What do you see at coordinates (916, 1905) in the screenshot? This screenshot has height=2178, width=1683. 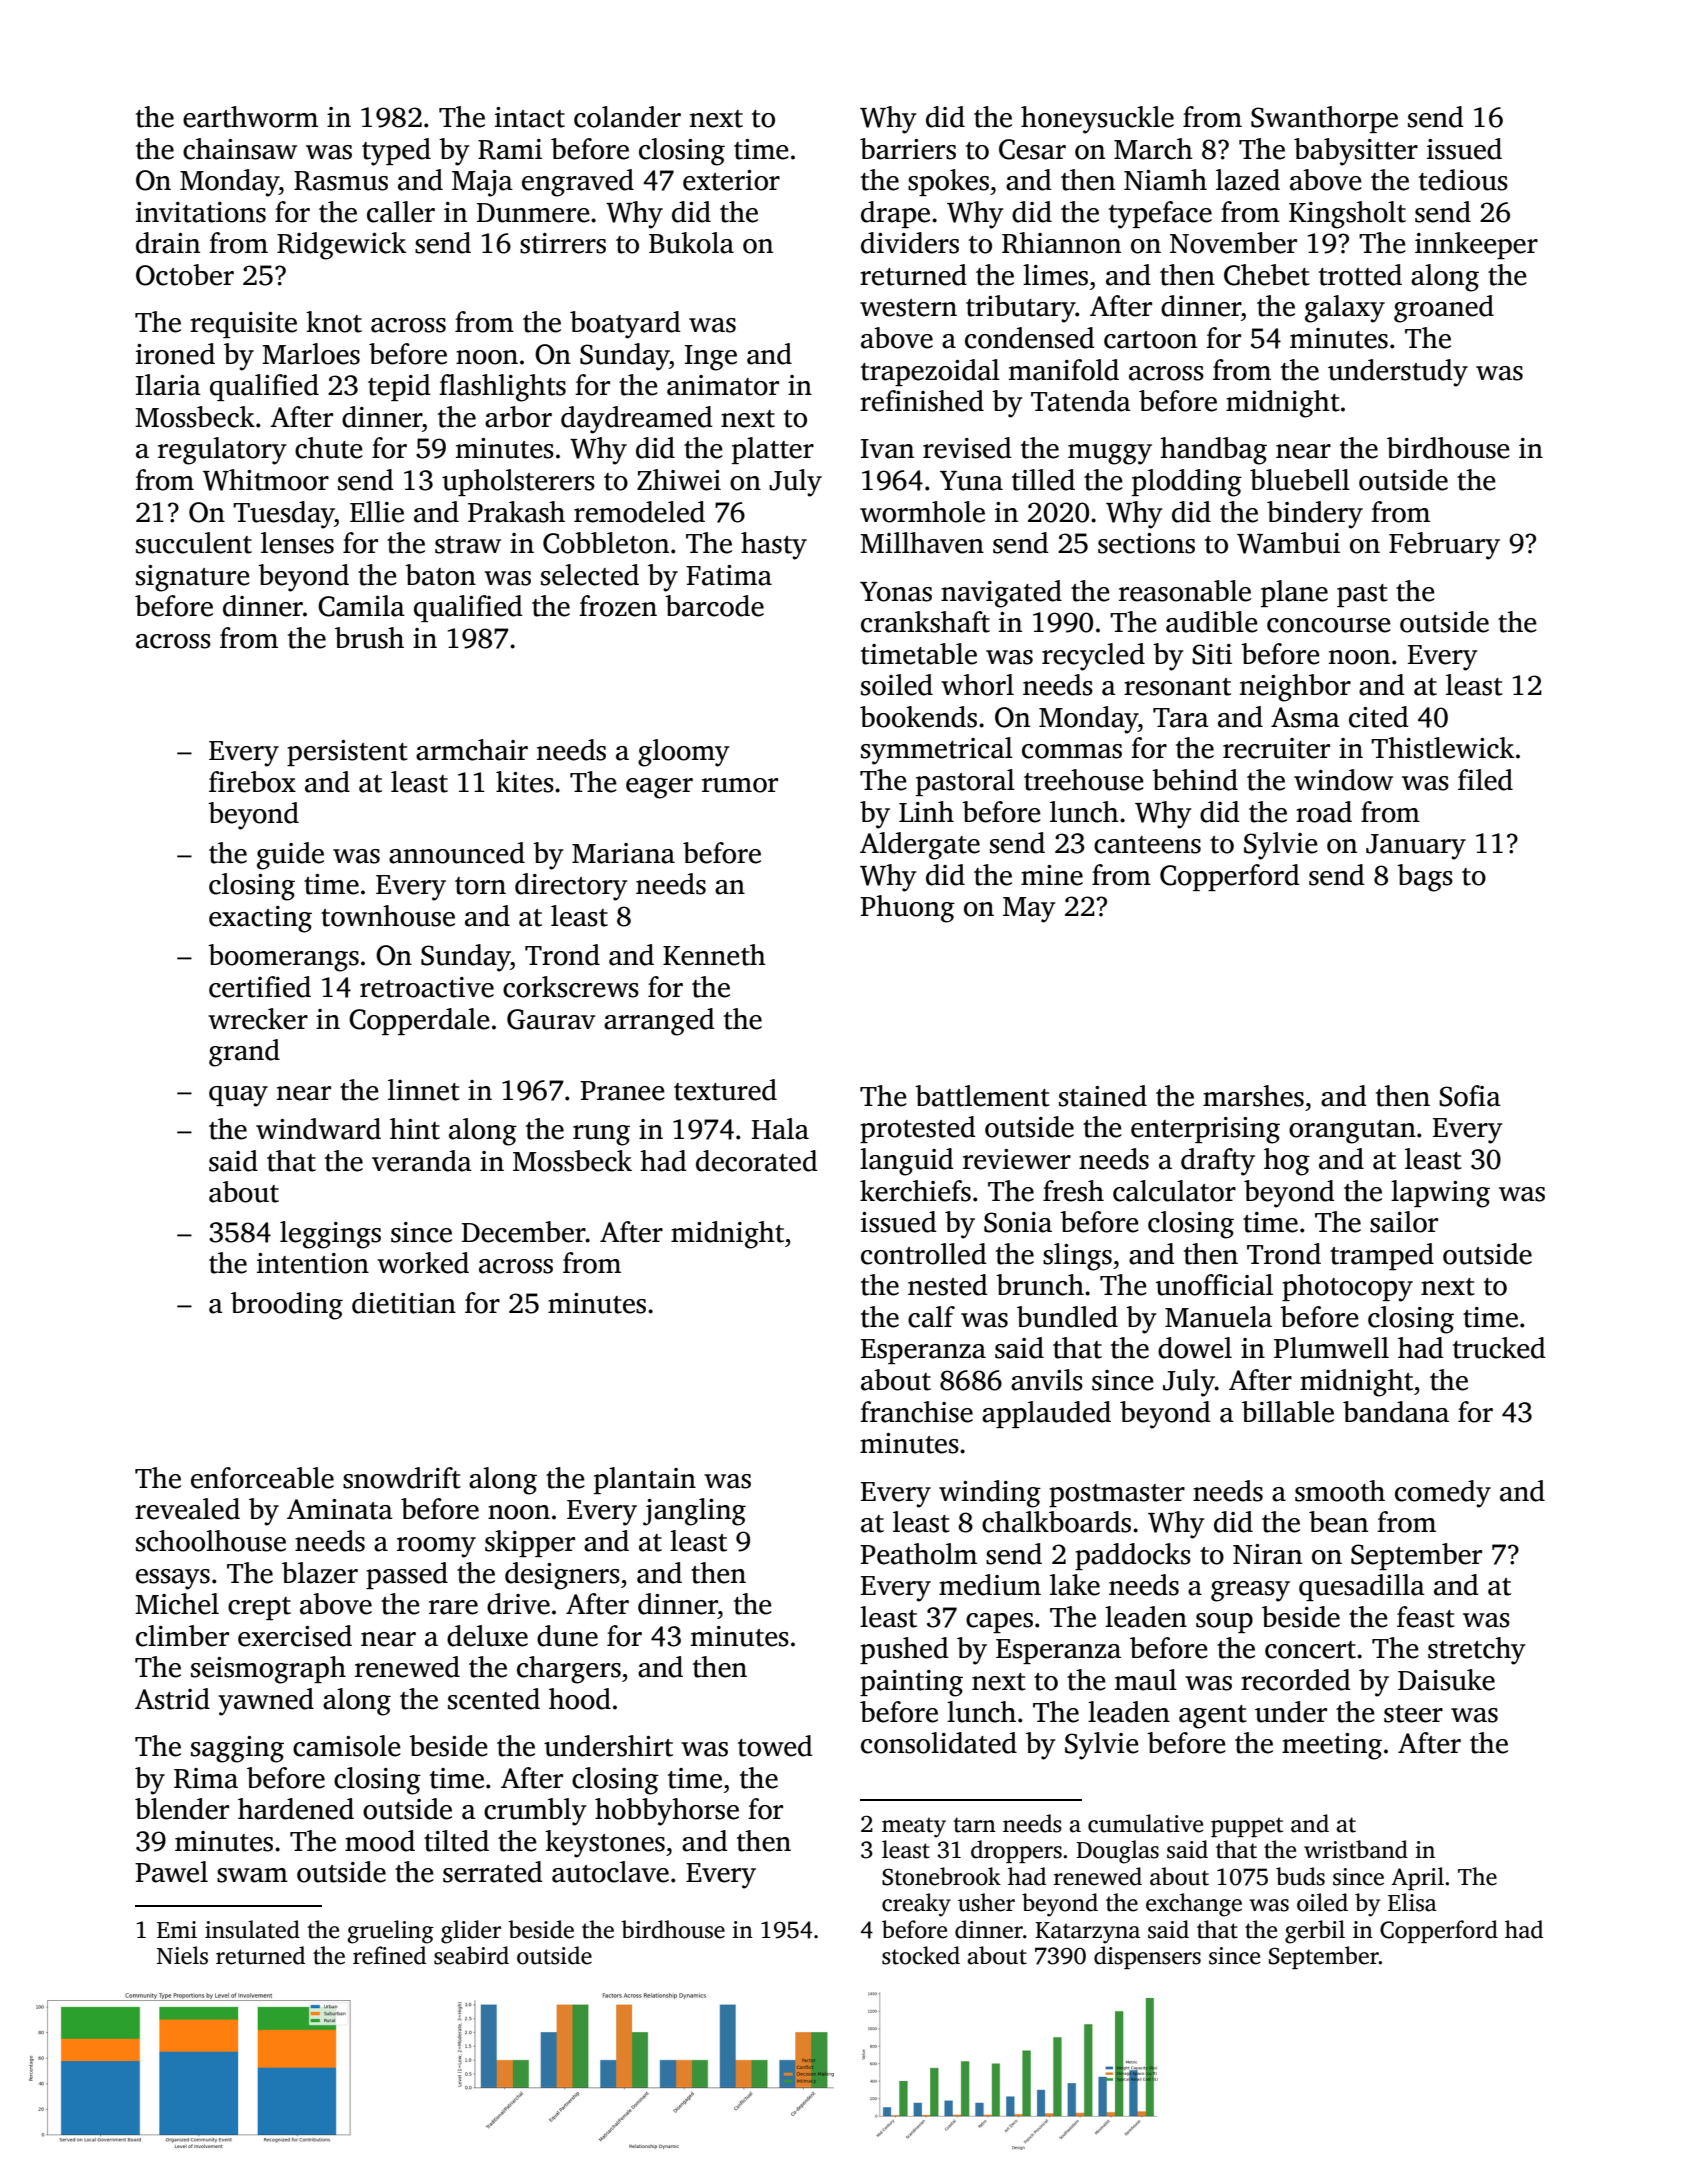 I see `creaky` at bounding box center [916, 1905].
